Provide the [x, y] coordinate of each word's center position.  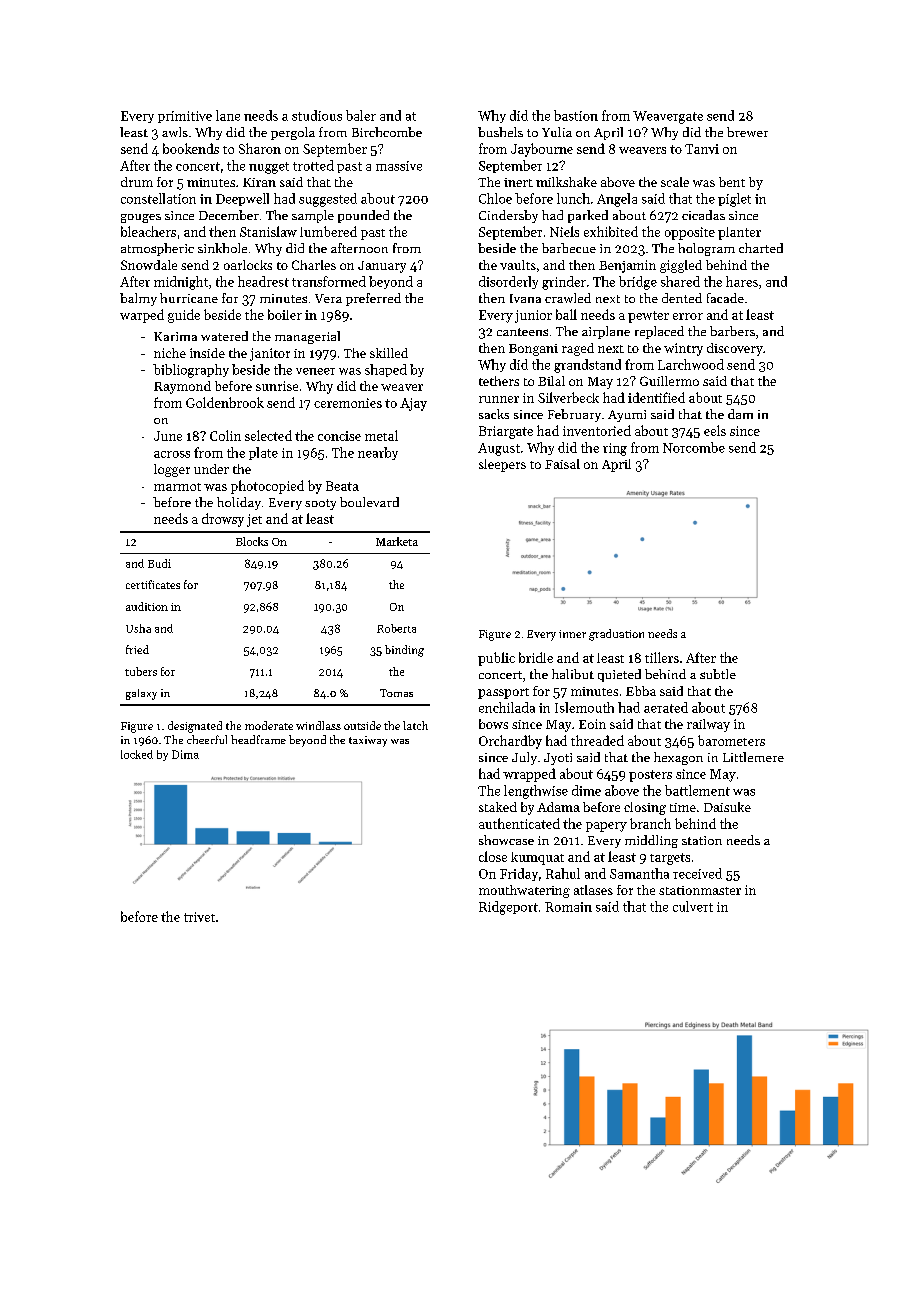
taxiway [368, 741]
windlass [318, 725]
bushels [500, 132]
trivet [199, 917]
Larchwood [691, 364]
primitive [185, 117]
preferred [373, 299]
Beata [342, 486]
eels [715, 430]
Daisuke [727, 807]
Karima [175, 336]
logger [172, 470]
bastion [576, 115]
